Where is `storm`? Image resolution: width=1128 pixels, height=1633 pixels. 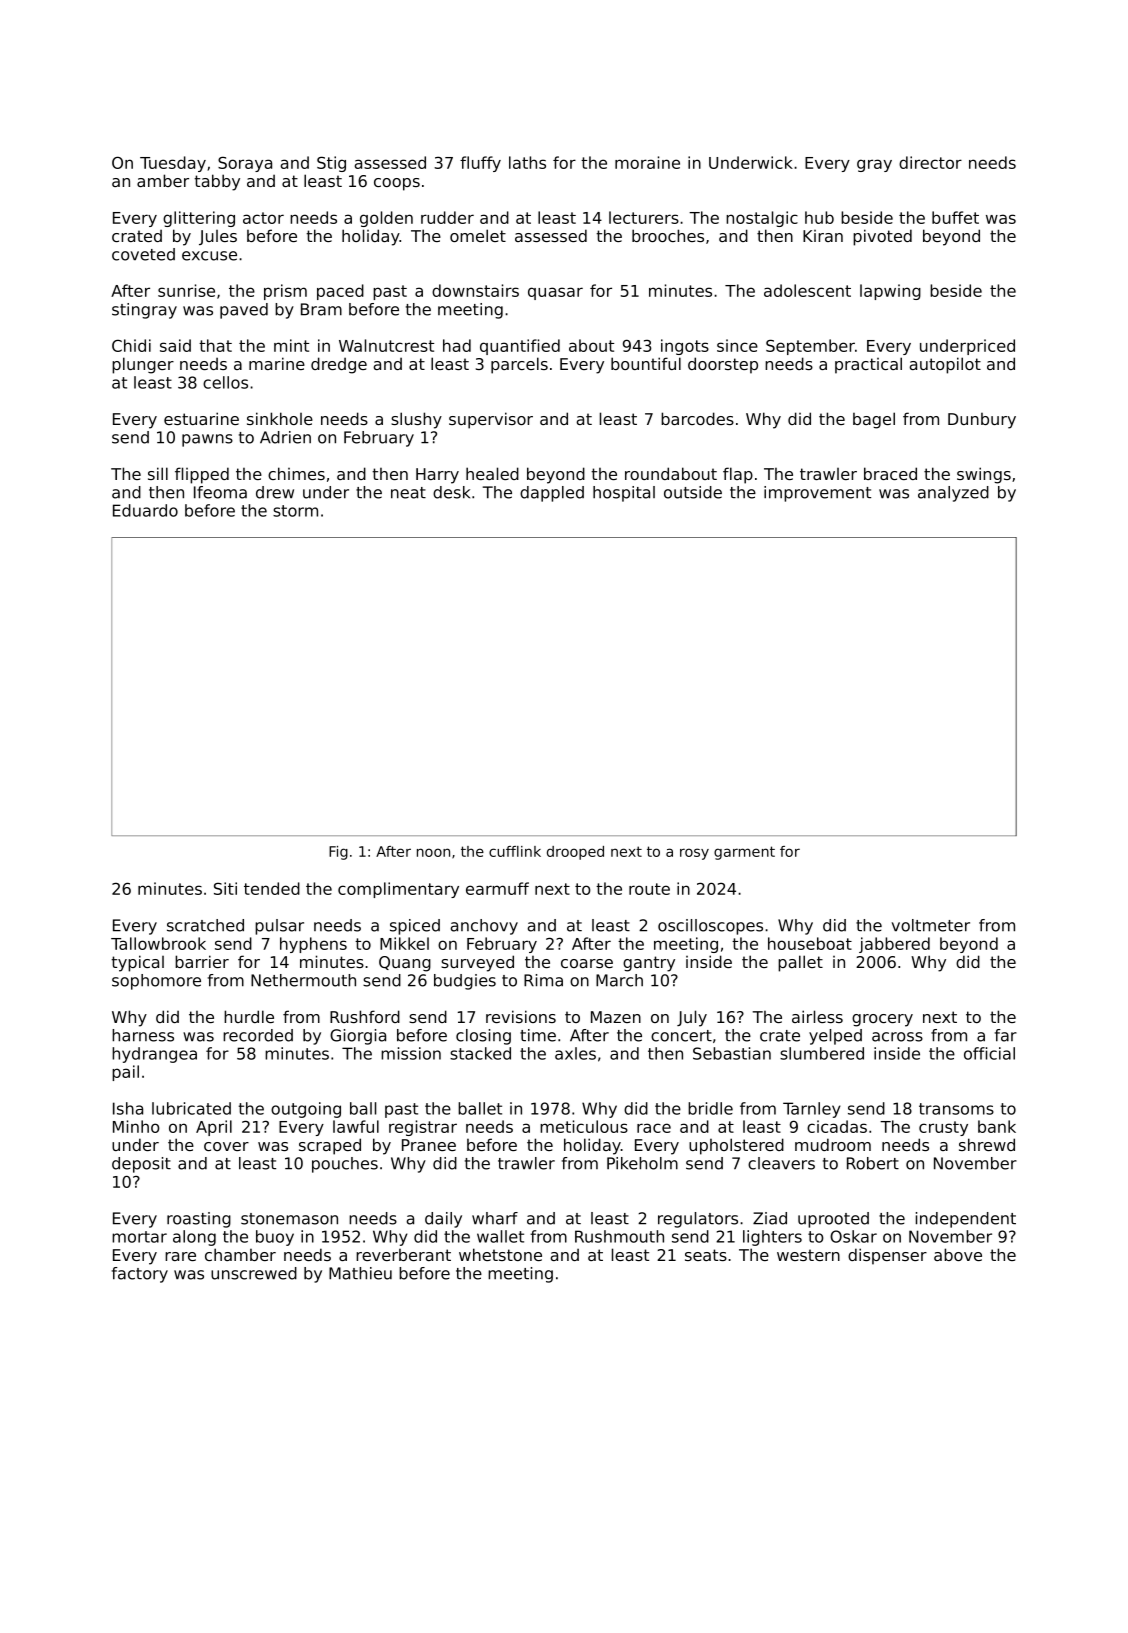
storm is located at coordinates (295, 511).
